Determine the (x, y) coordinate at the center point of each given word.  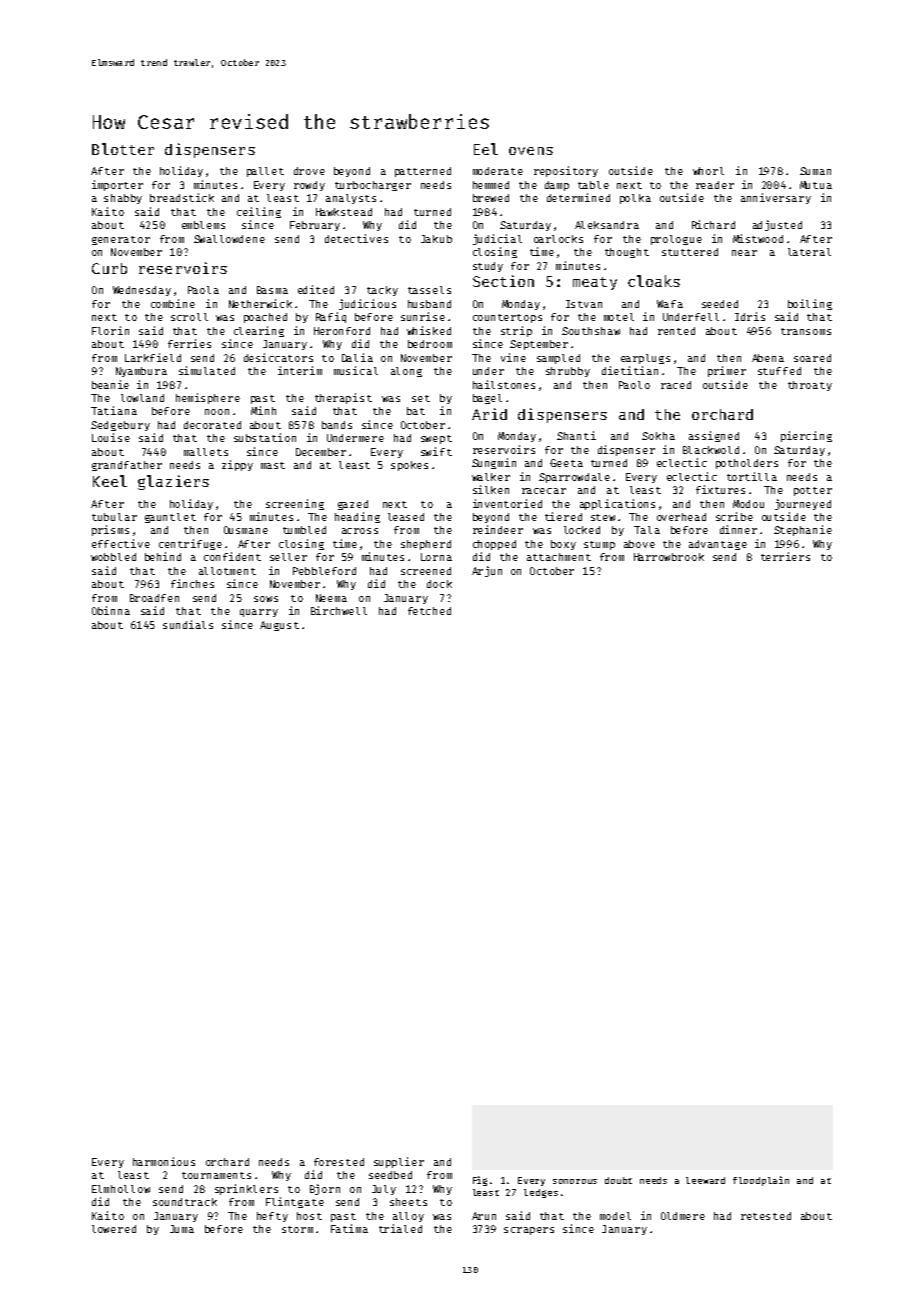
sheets (408, 1202)
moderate (498, 171)
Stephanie (803, 530)
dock (439, 584)
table (593, 185)
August (279, 626)
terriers (785, 556)
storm (297, 1229)
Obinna (111, 610)
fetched (429, 611)
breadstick (182, 197)
